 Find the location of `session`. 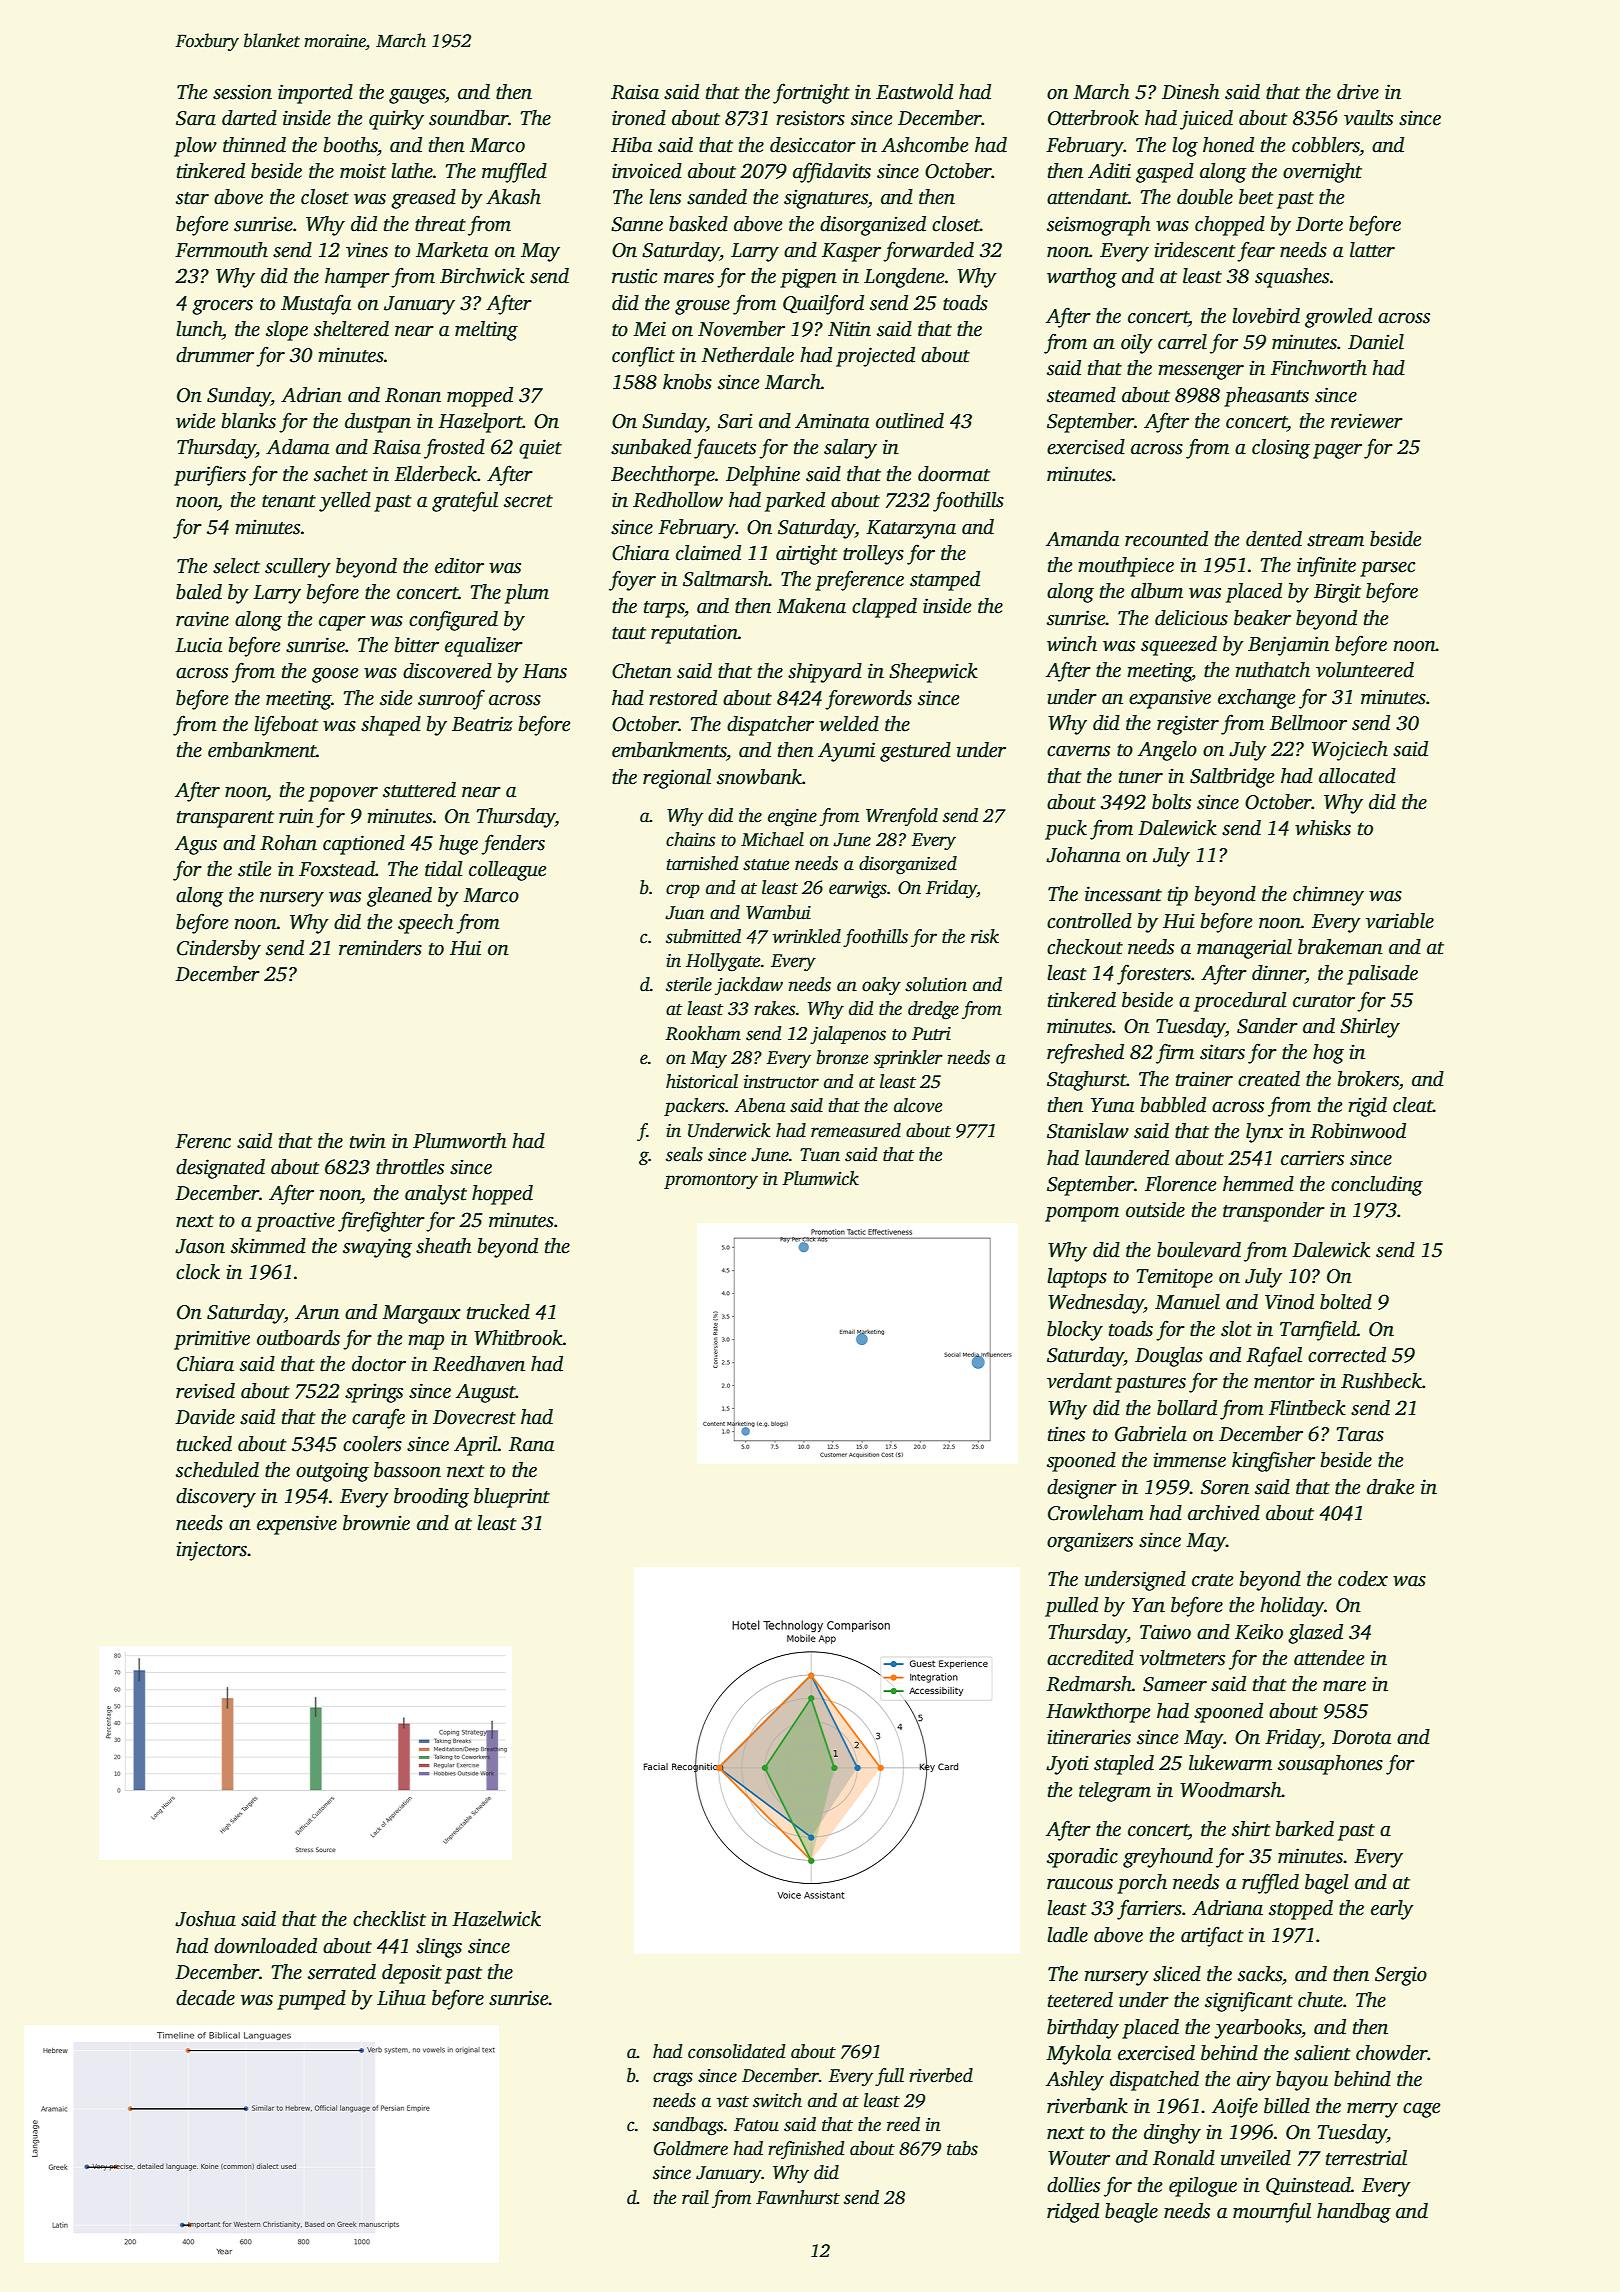

session is located at coordinates (242, 92).
